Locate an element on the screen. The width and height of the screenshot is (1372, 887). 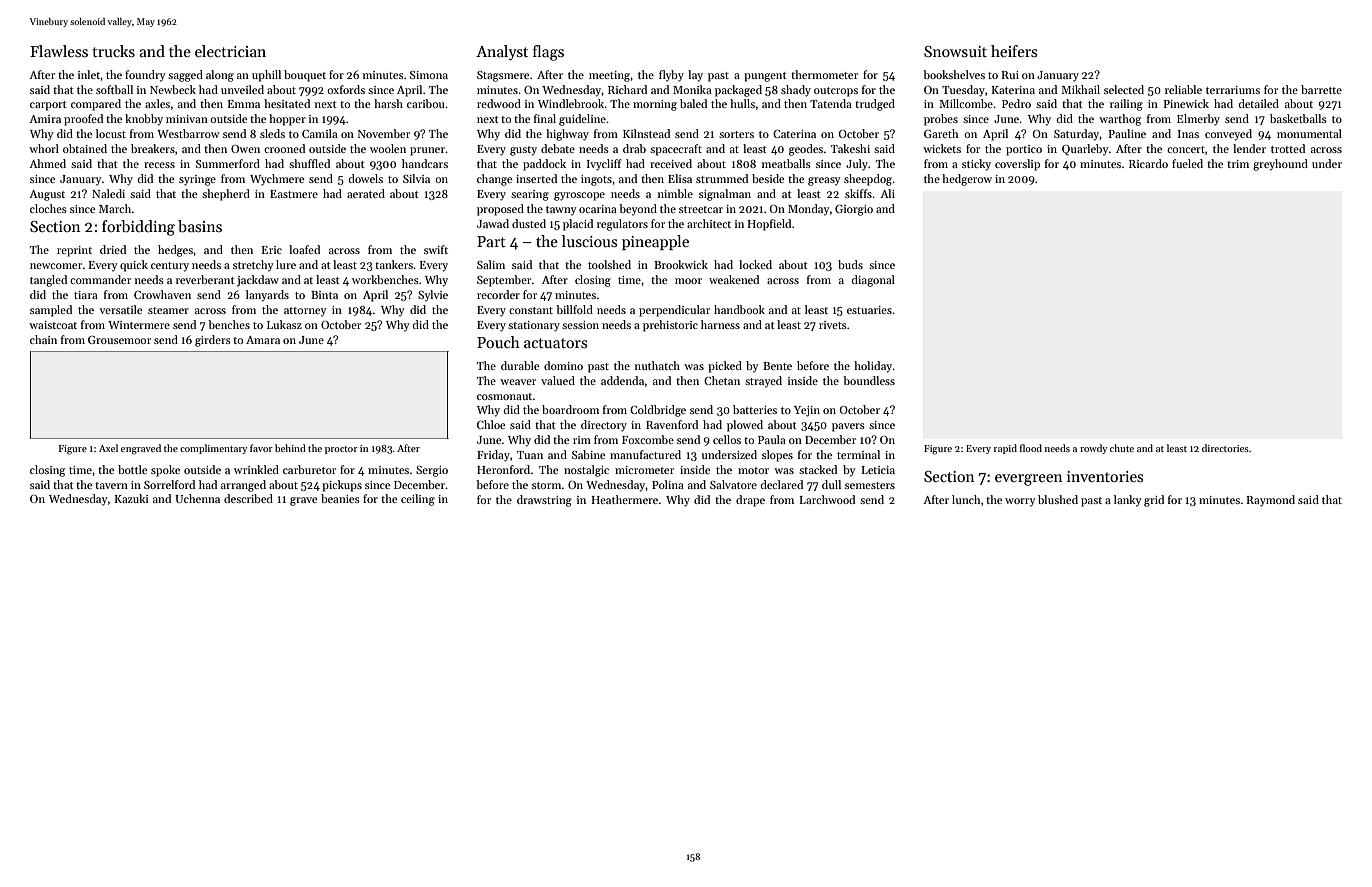
electrician is located at coordinates (230, 51).
